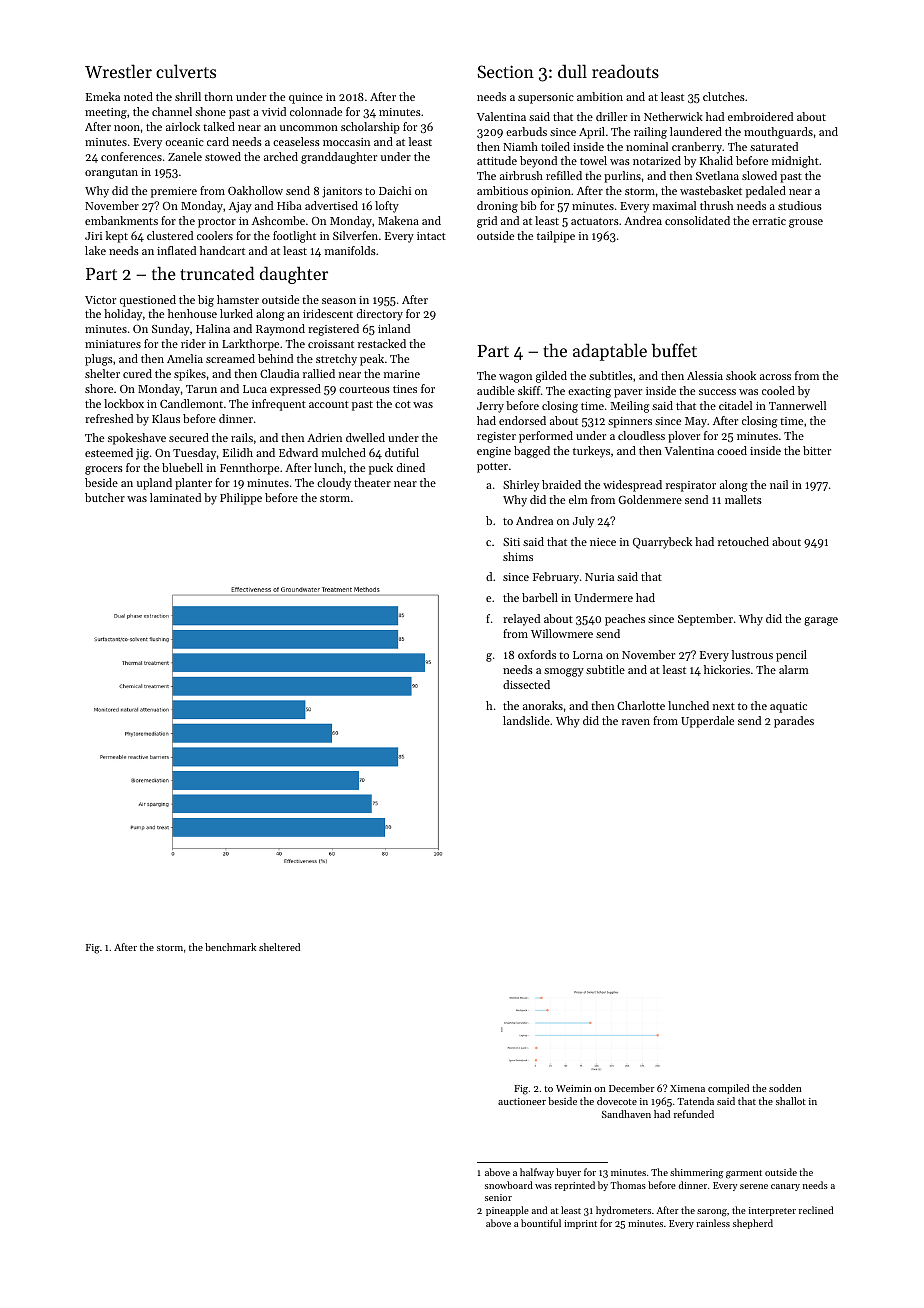  What do you see at coordinates (625, 71) in the image?
I see `readouts` at bounding box center [625, 71].
